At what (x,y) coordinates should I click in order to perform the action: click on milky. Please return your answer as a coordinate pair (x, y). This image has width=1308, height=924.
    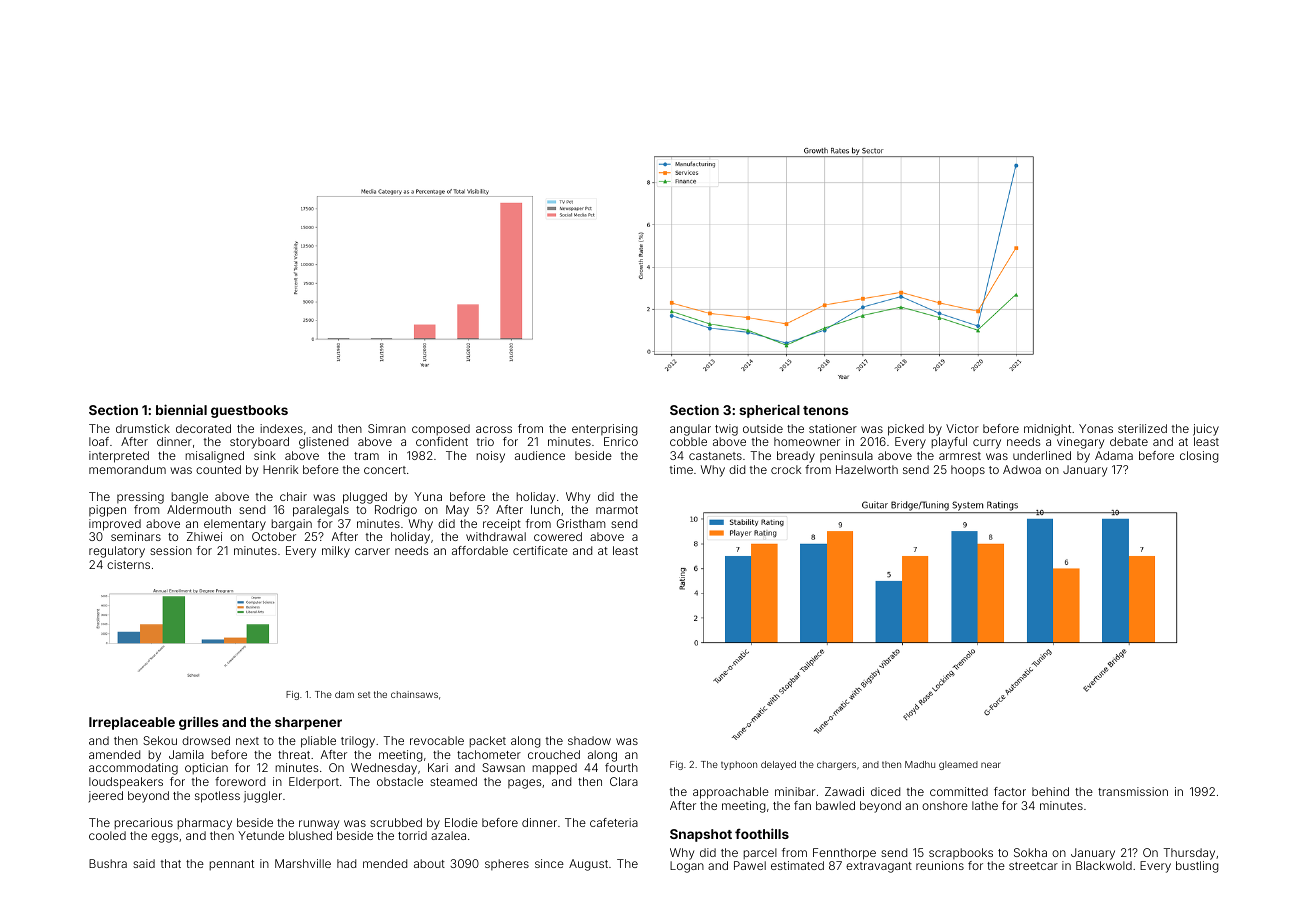
    Looking at the image, I should click on (336, 552).
